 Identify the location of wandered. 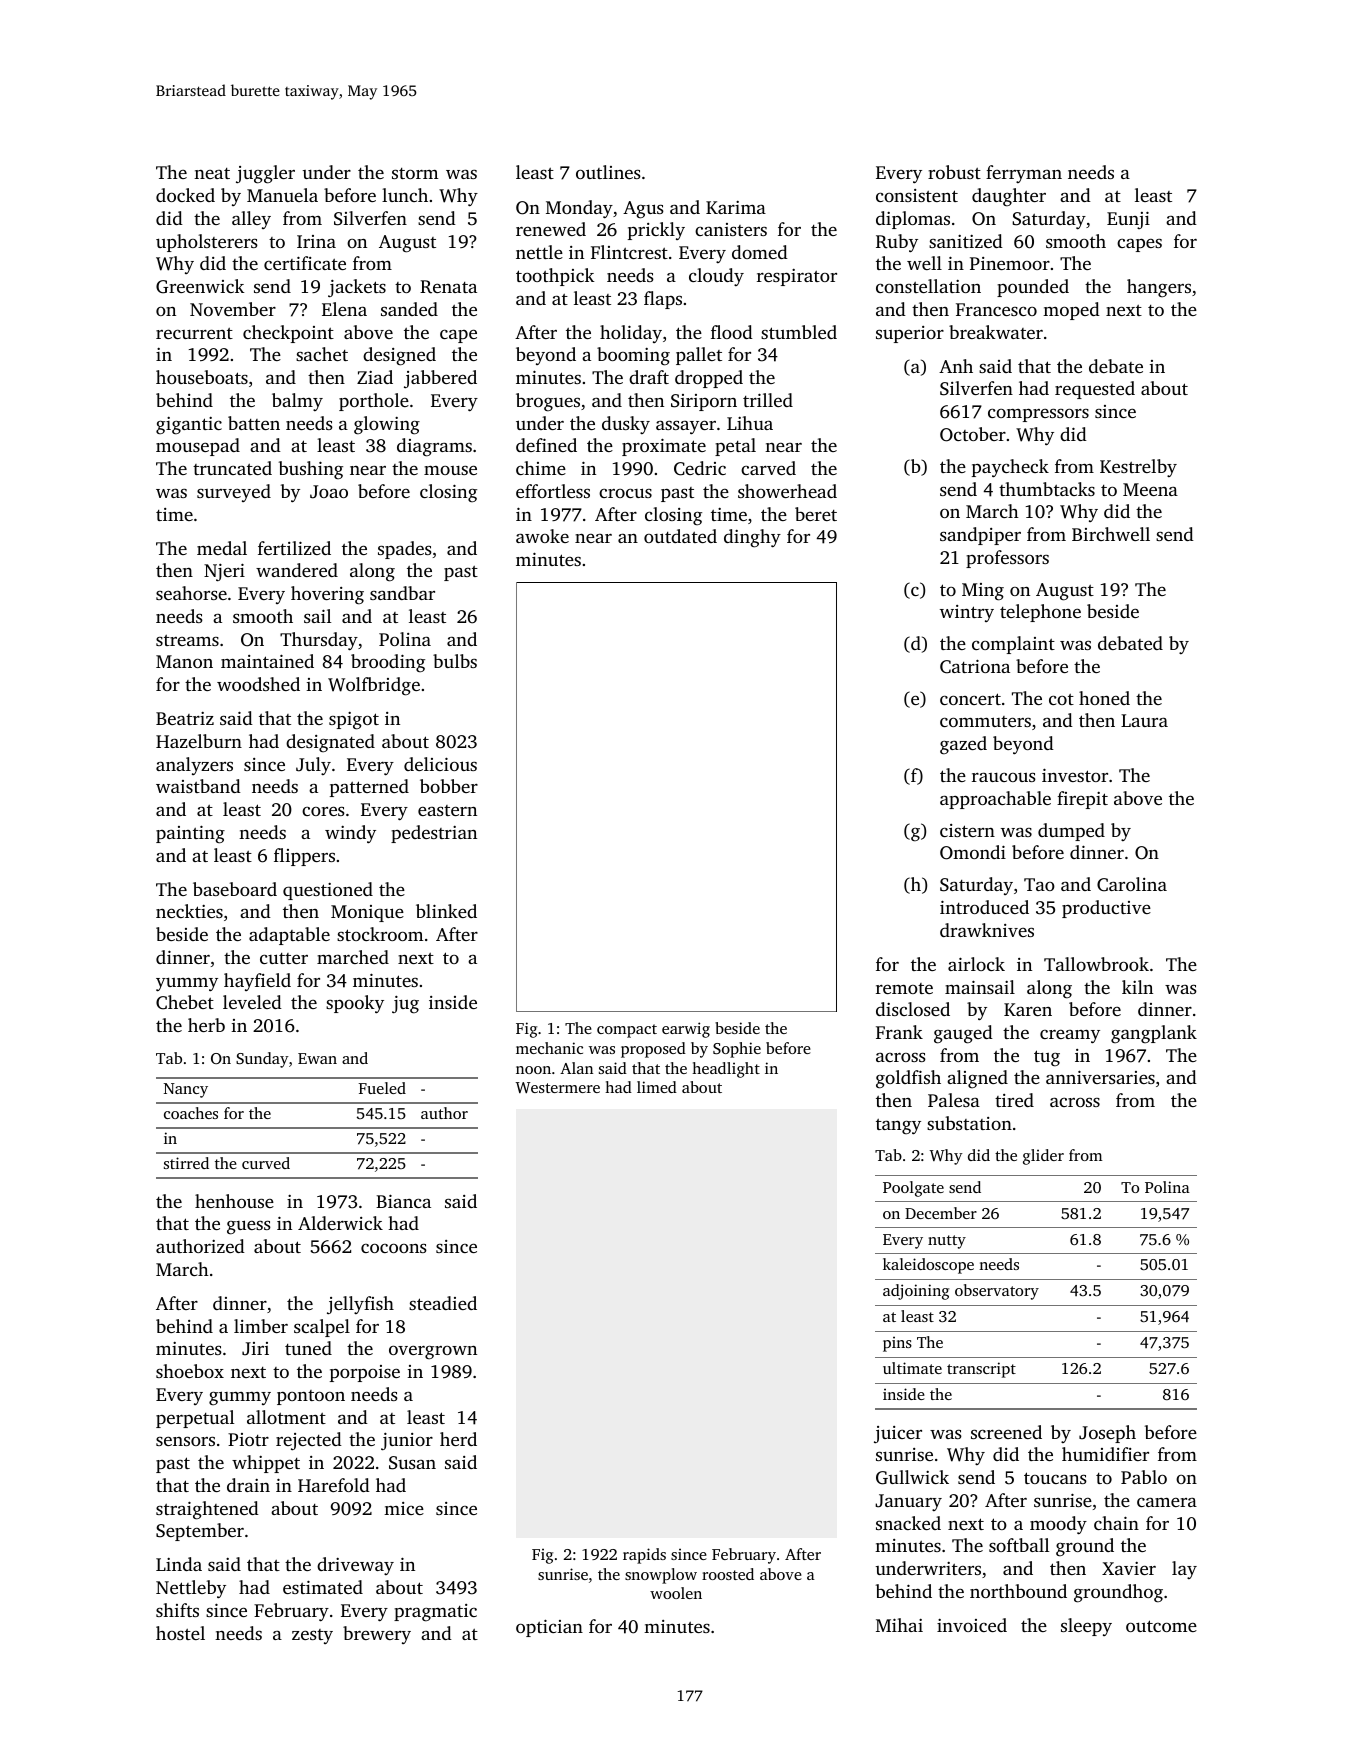
(297, 570).
